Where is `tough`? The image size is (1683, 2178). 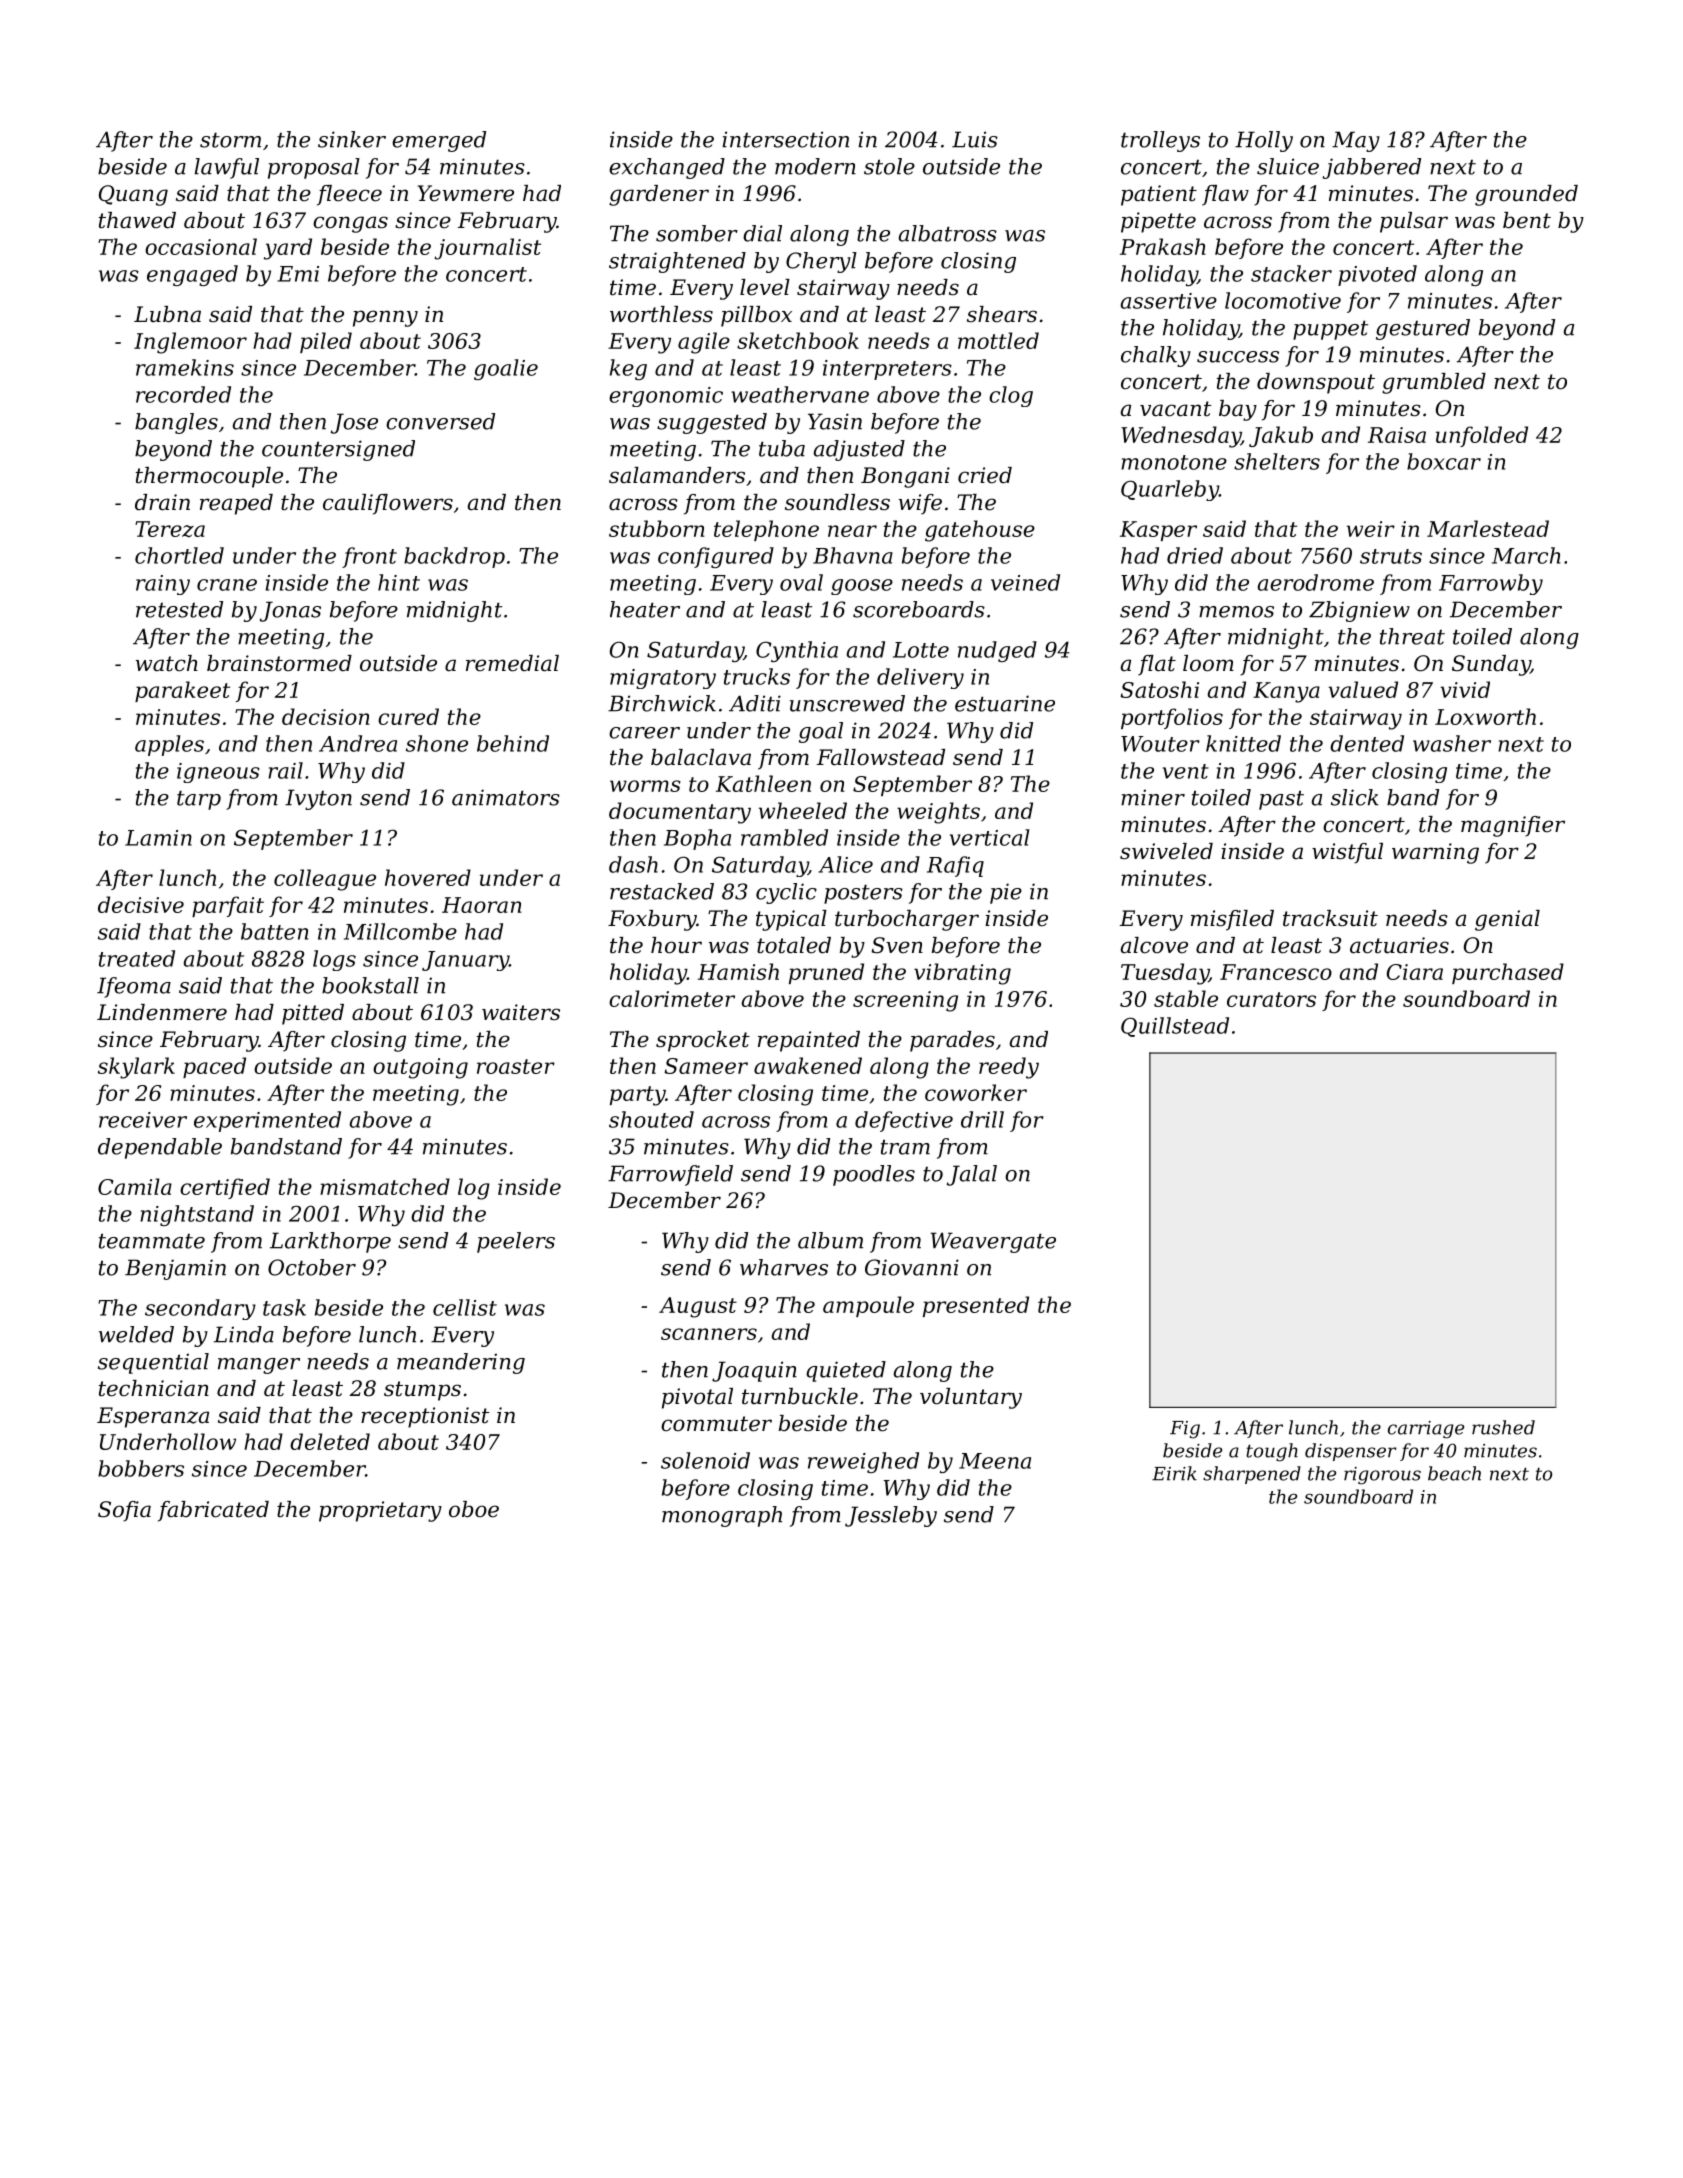 tough is located at coordinates (1272, 1452).
